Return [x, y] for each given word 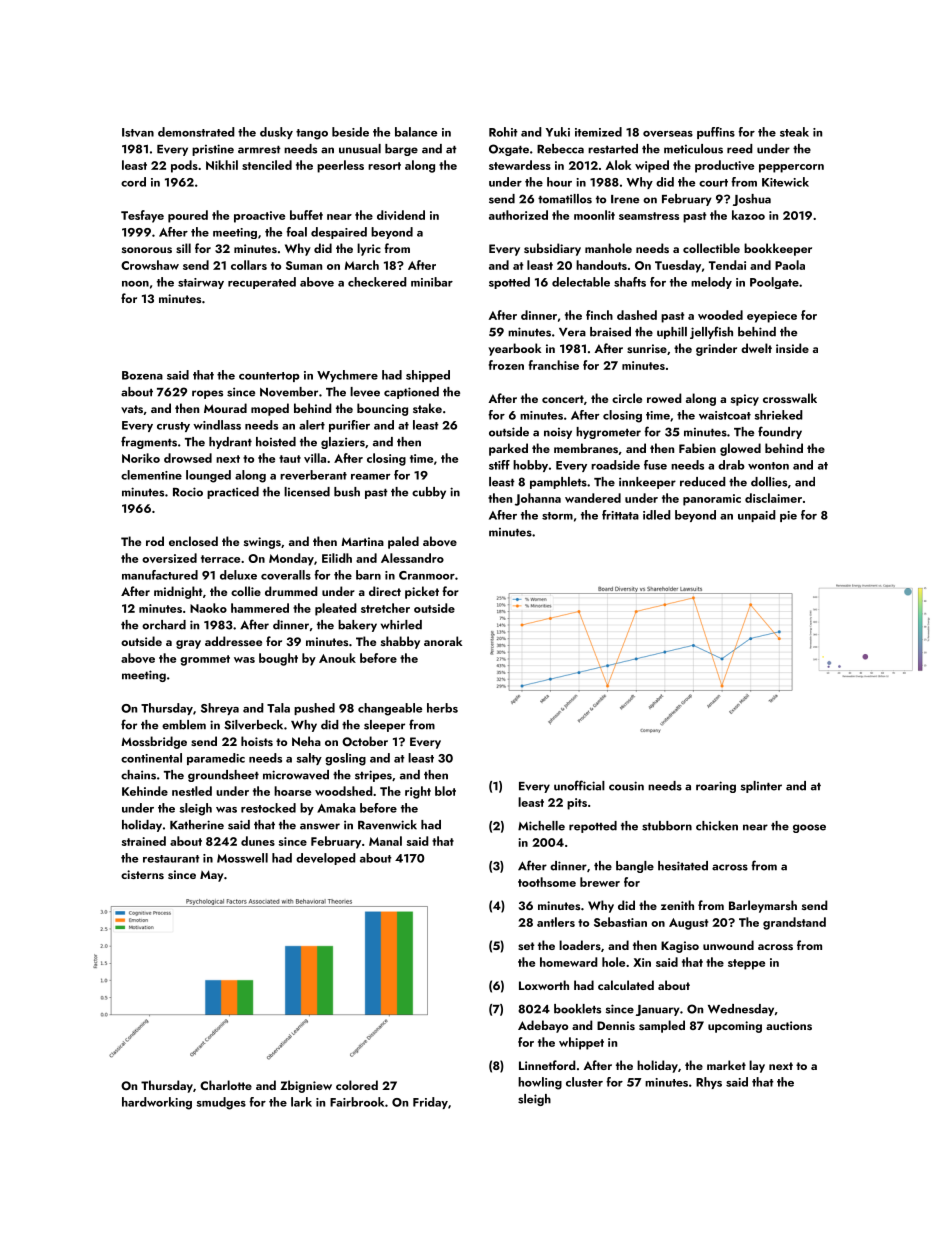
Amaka [336, 808]
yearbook [514, 349]
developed [326, 859]
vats [132, 409]
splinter [761, 787]
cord [133, 182]
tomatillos [565, 199]
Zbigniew [306, 1086]
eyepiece [772, 317]
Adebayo [543, 1026]
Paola [790, 265]
